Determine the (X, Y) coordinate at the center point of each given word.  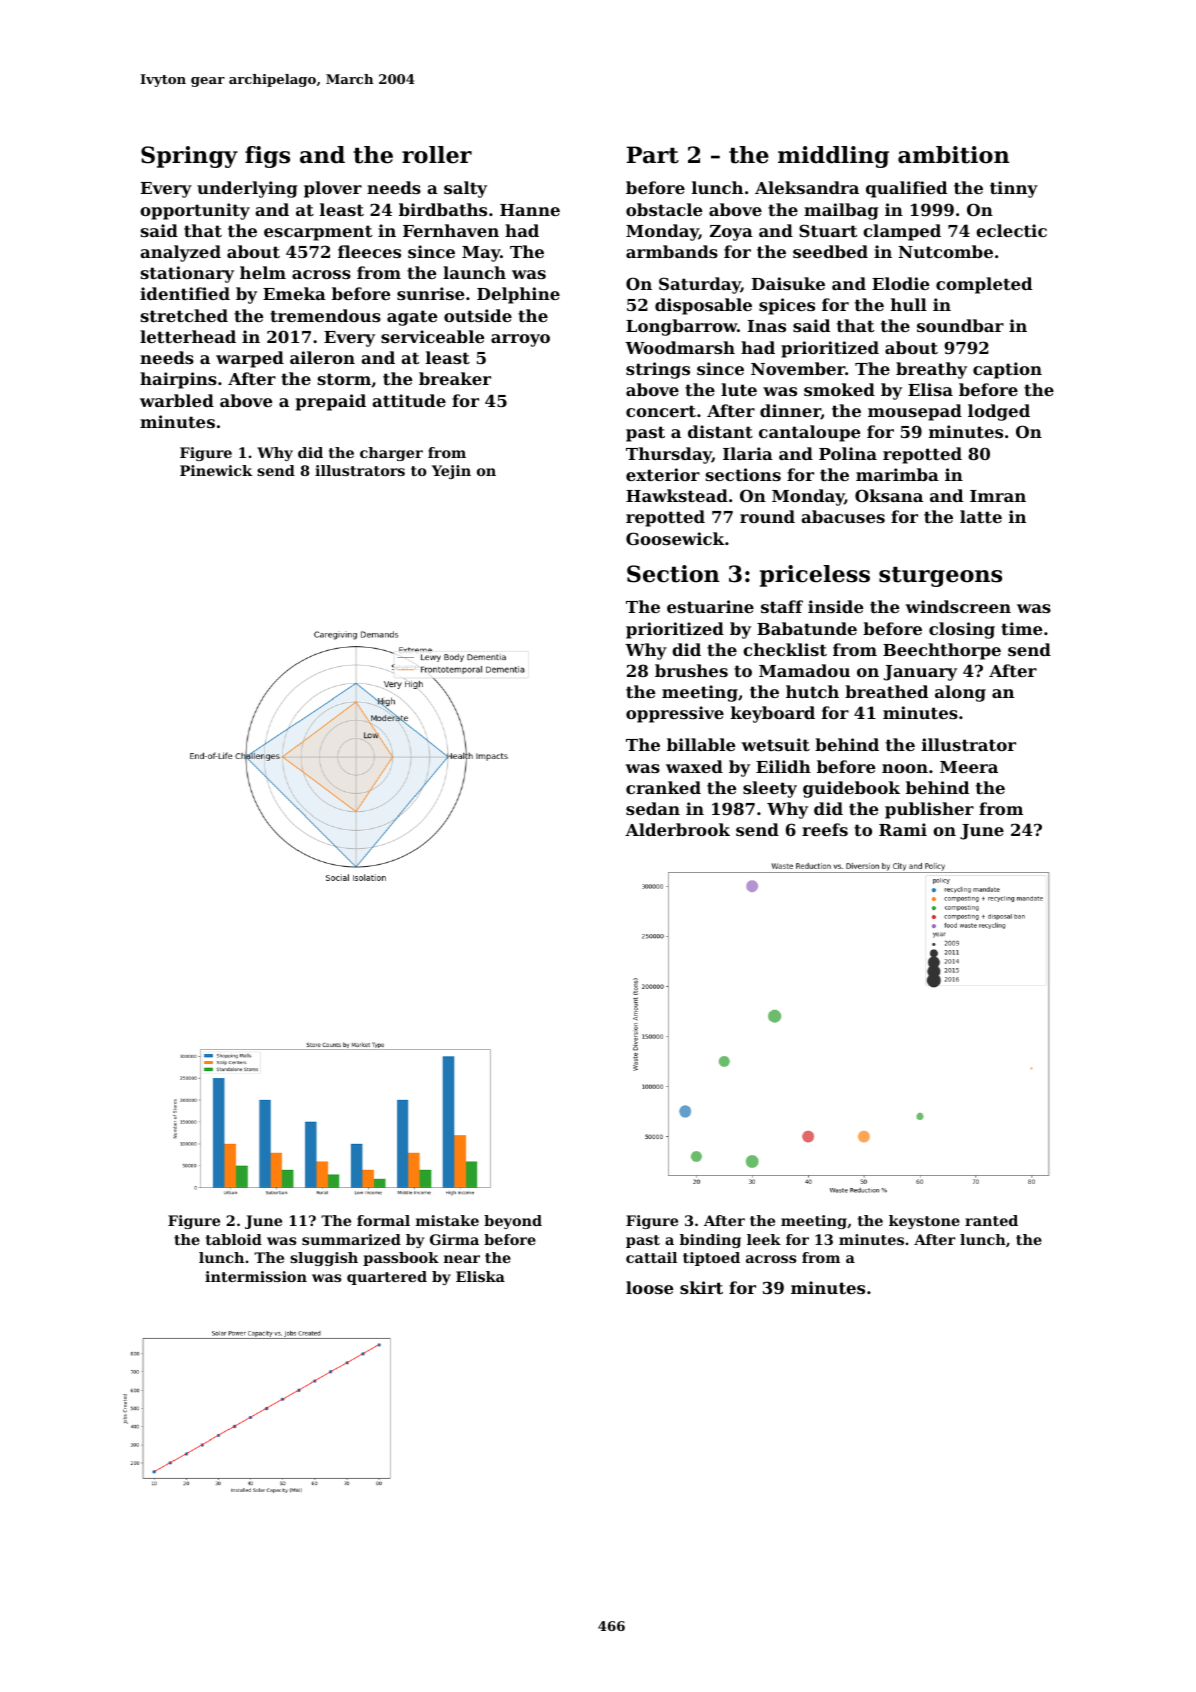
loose (649, 1287)
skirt (701, 1287)
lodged (999, 412)
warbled (177, 400)
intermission (256, 1276)
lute (739, 389)
